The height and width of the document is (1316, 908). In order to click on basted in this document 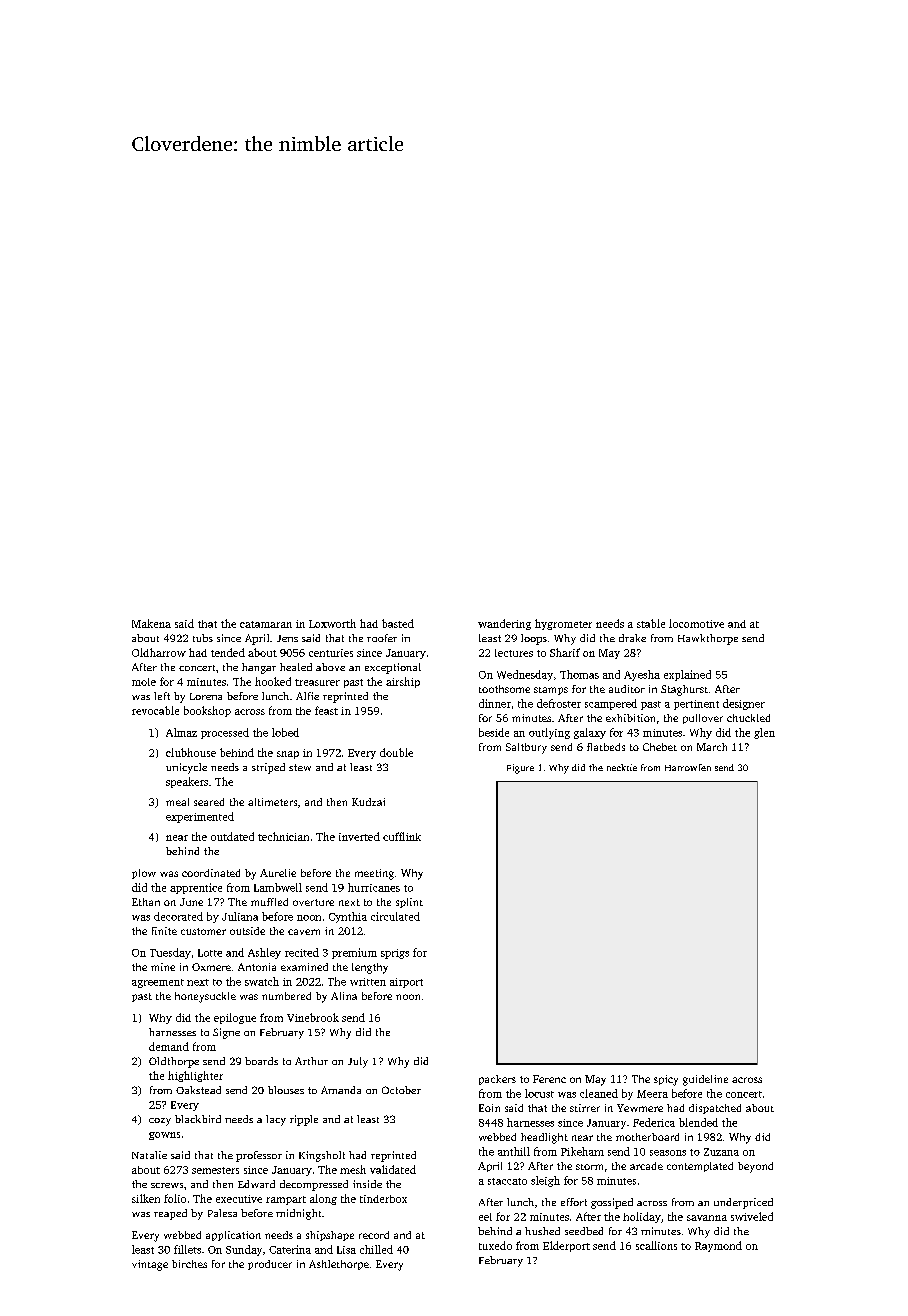, I will do `click(398, 623)`.
